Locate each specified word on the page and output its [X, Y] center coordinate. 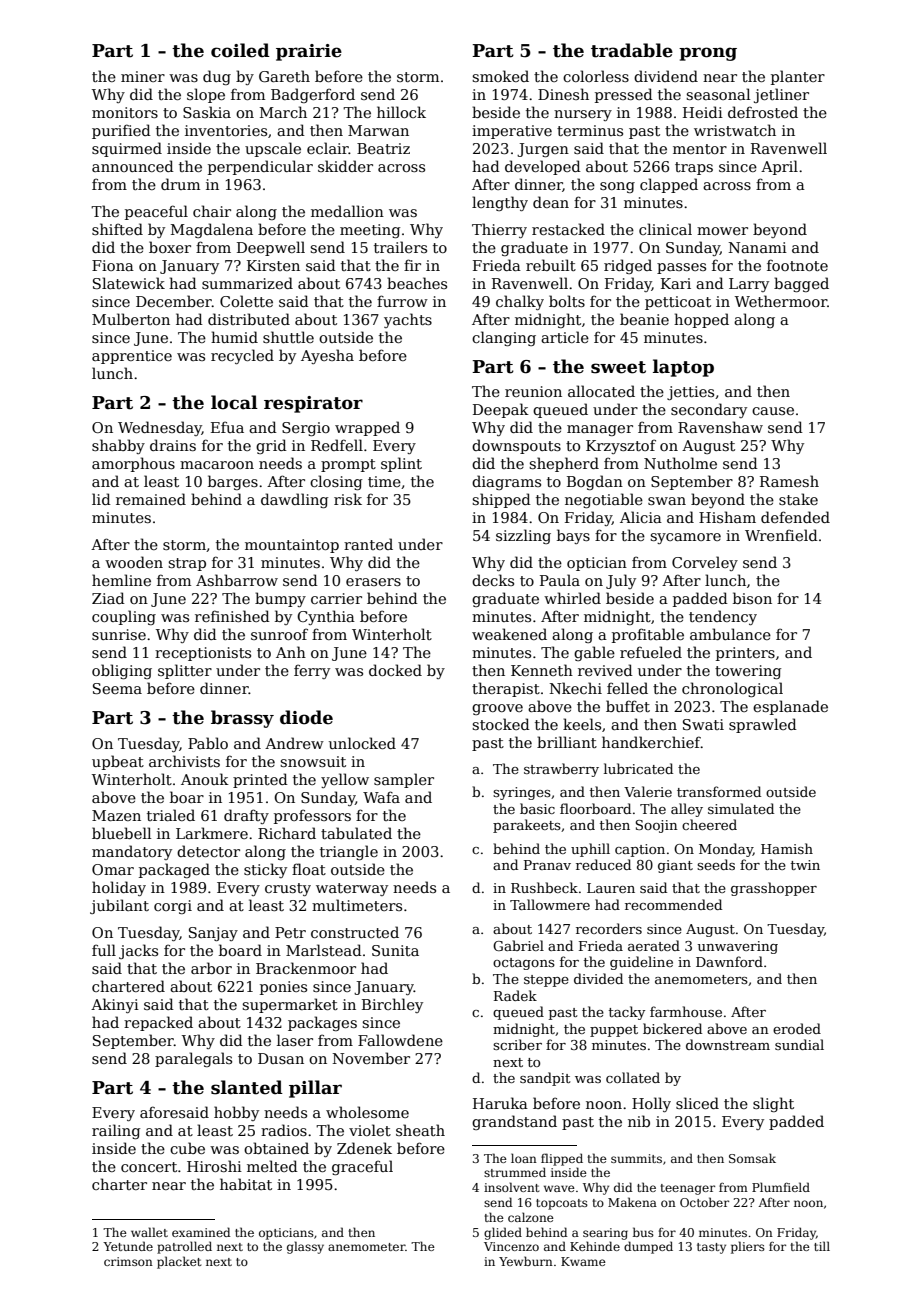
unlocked [362, 743]
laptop [683, 368]
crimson [128, 1261]
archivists [184, 761]
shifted [117, 229]
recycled [242, 356]
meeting [370, 231]
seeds [716, 864]
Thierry [499, 230]
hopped [701, 320]
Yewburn [526, 1261]
